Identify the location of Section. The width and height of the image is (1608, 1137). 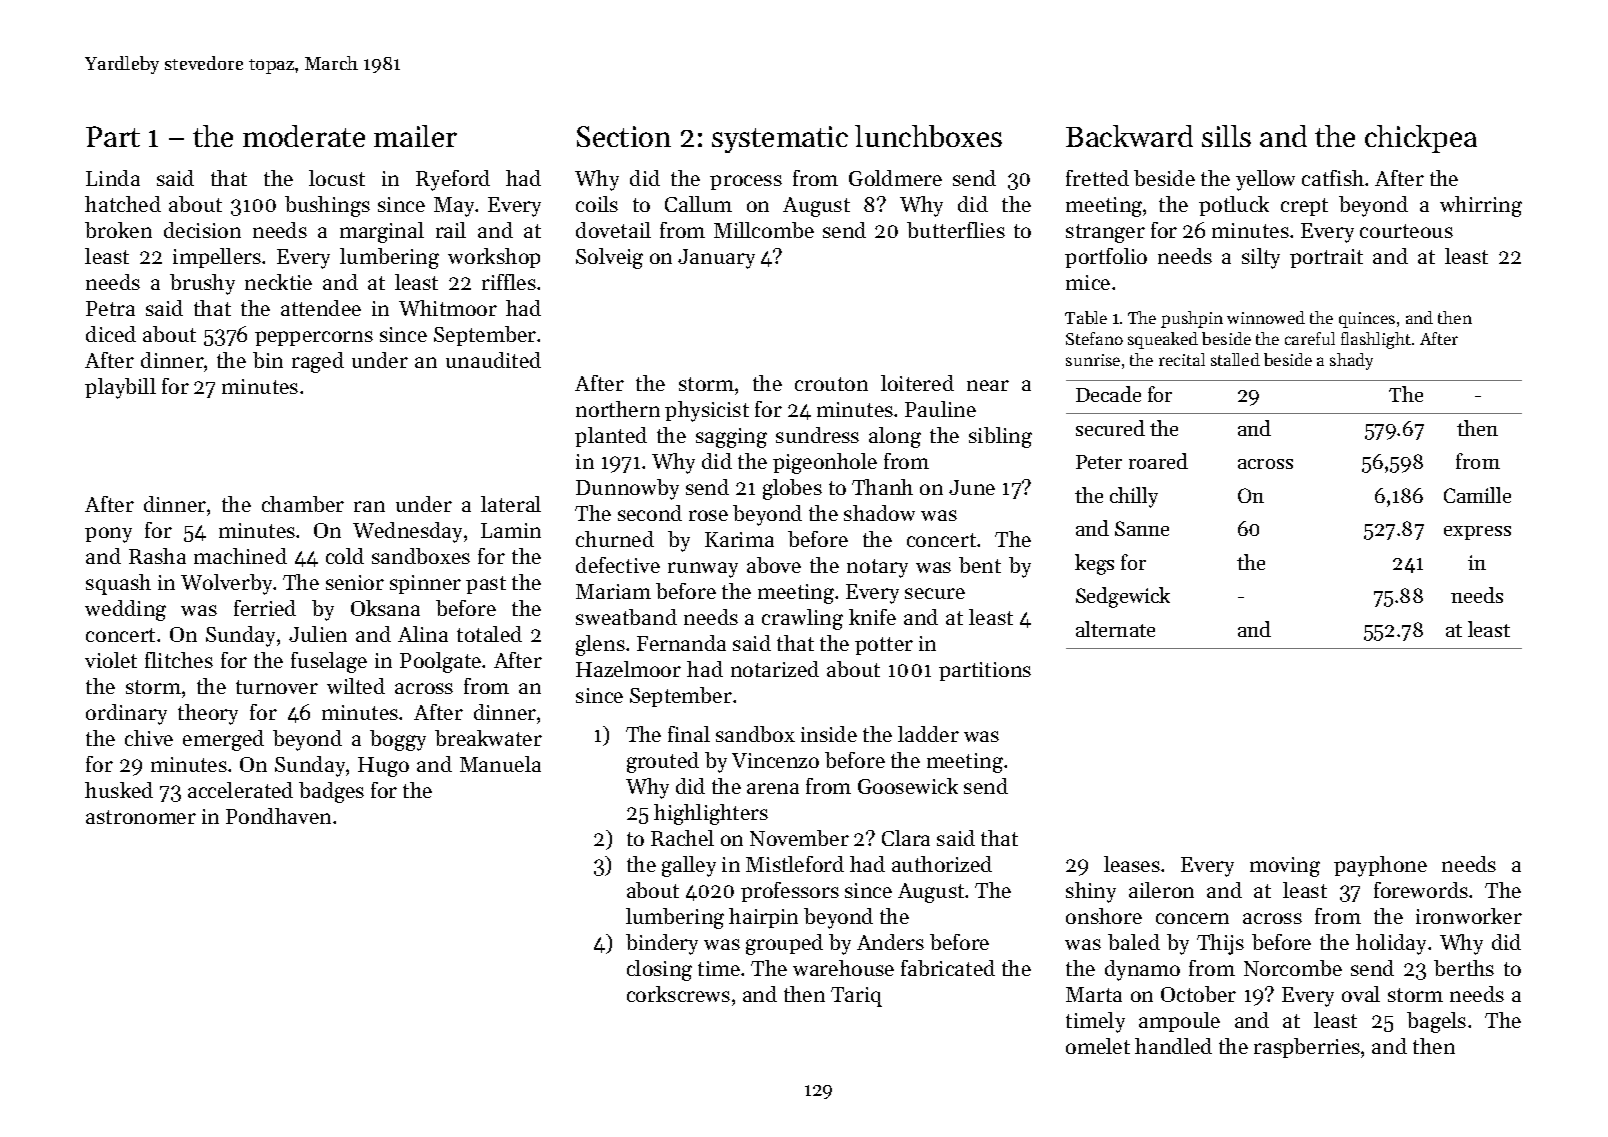
(624, 136).
